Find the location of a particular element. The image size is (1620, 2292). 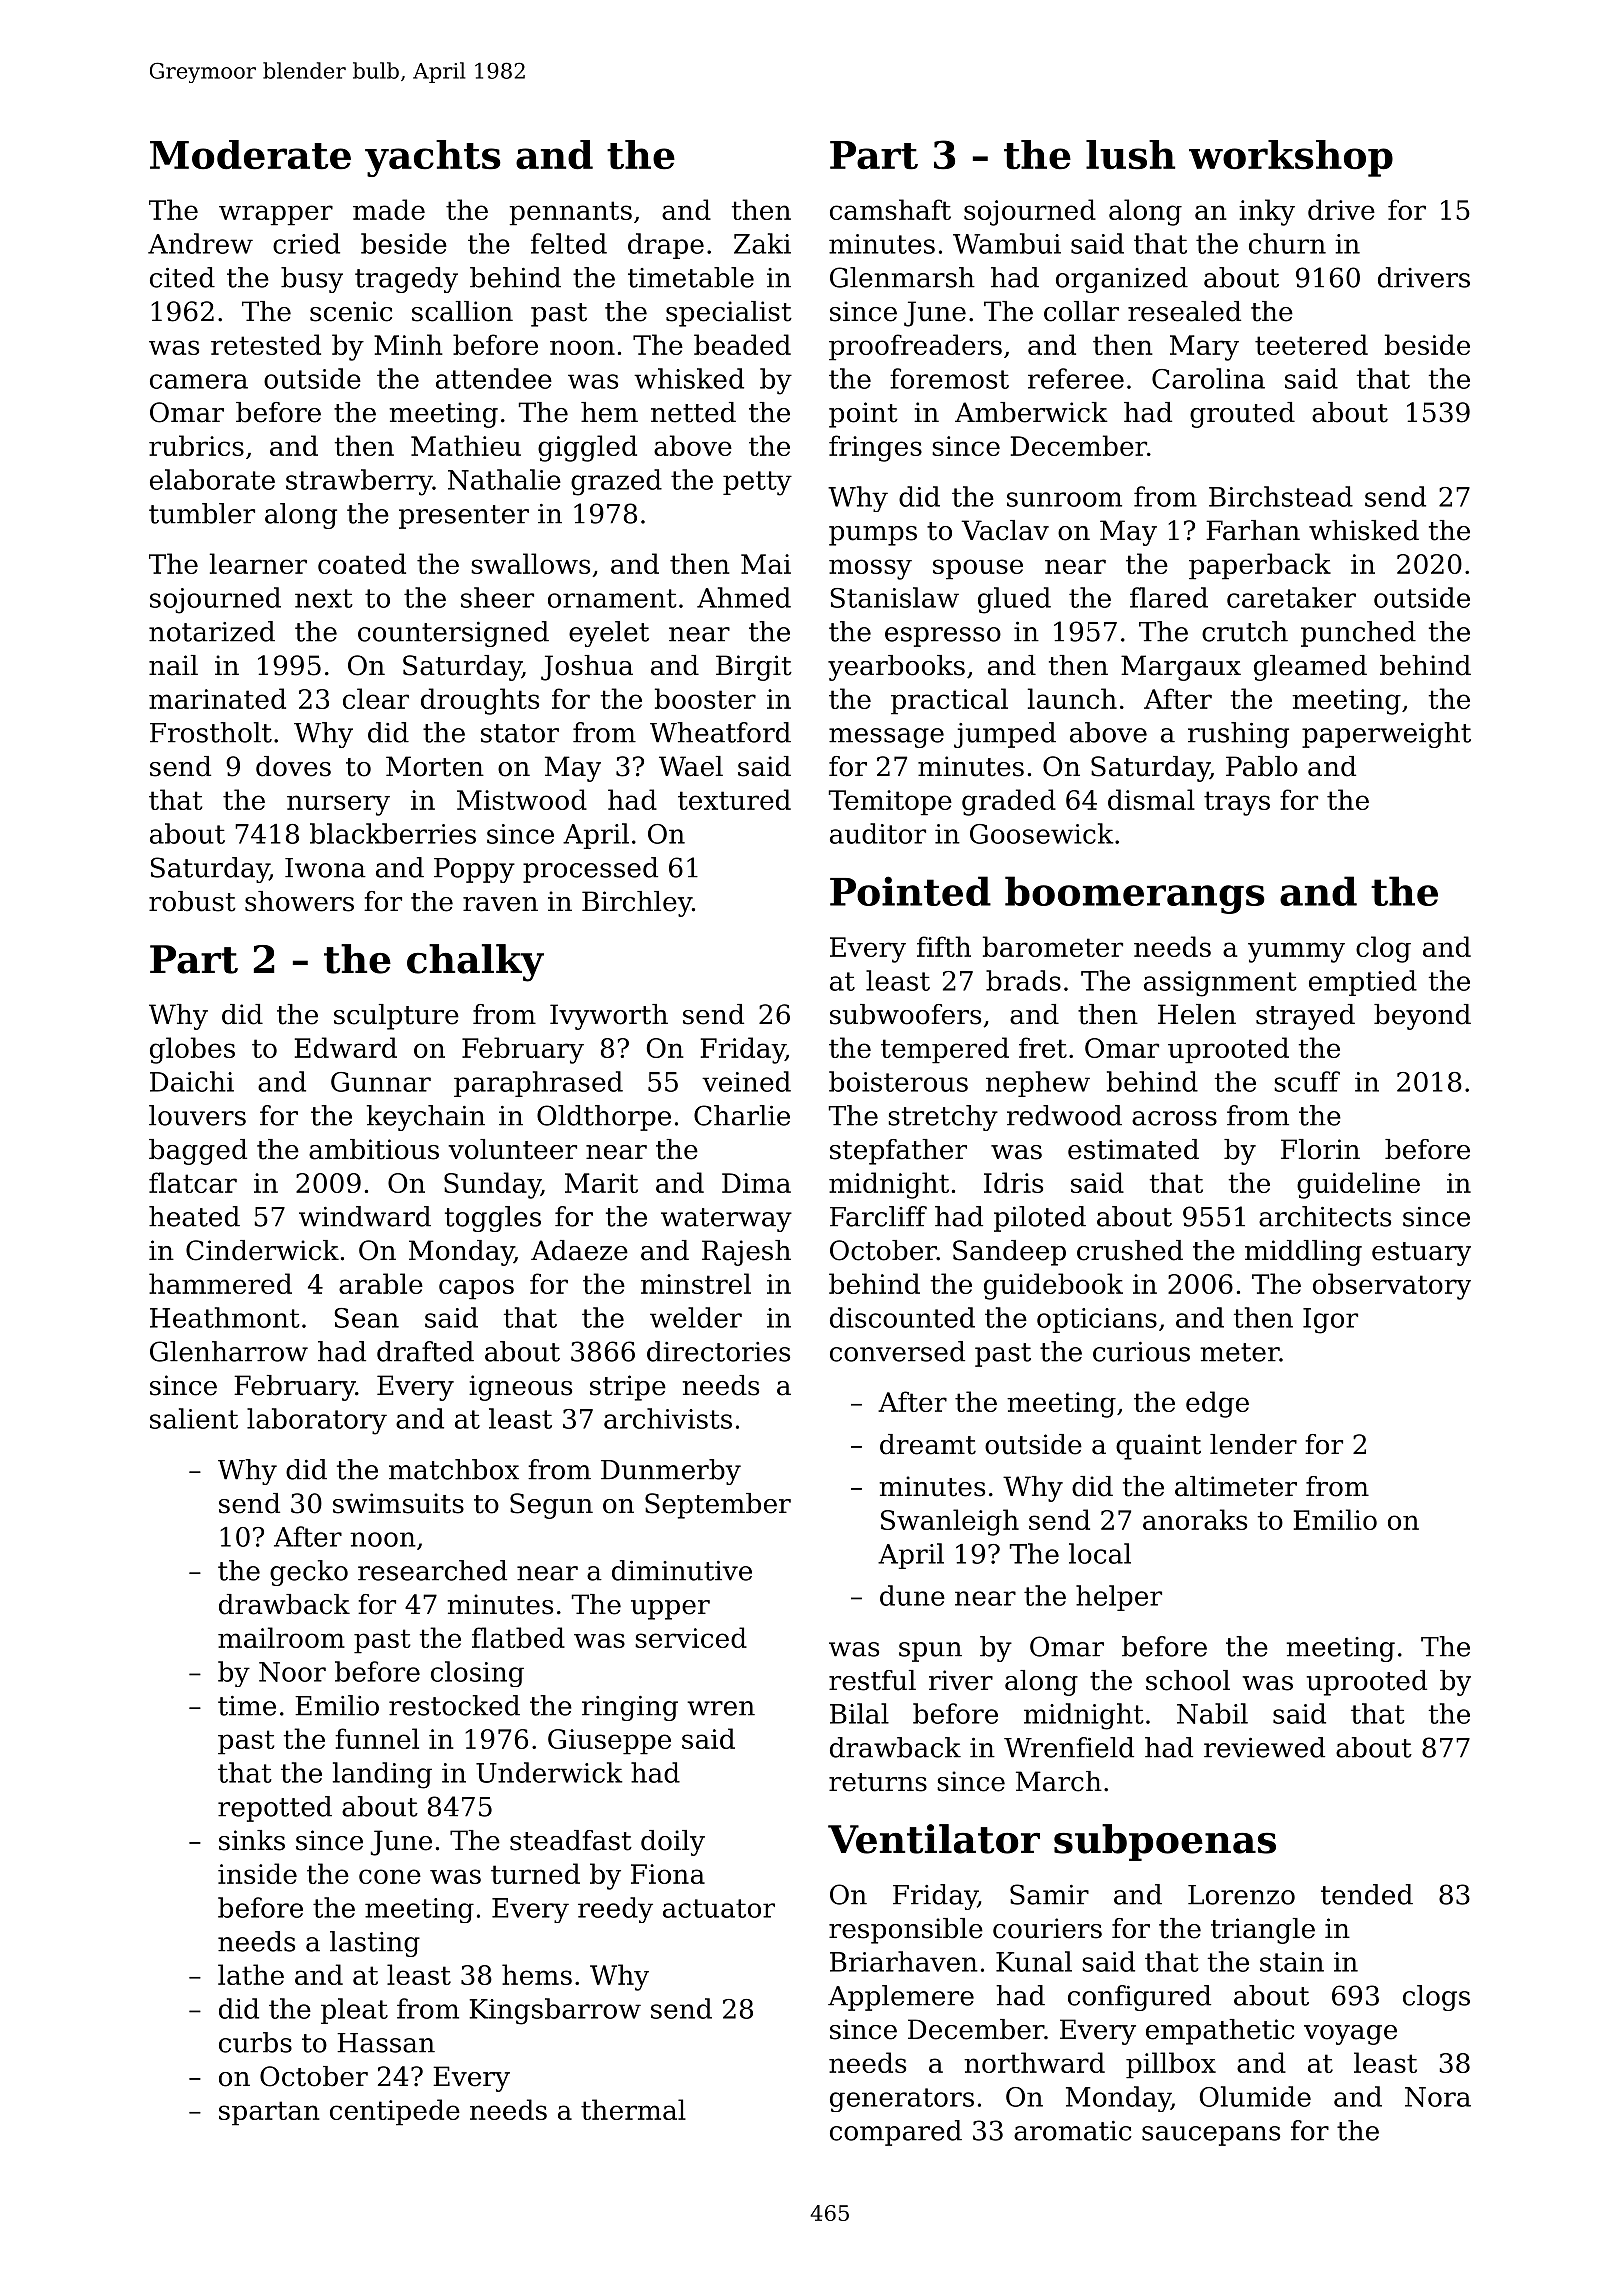

pleat is located at coordinates (354, 2011).
